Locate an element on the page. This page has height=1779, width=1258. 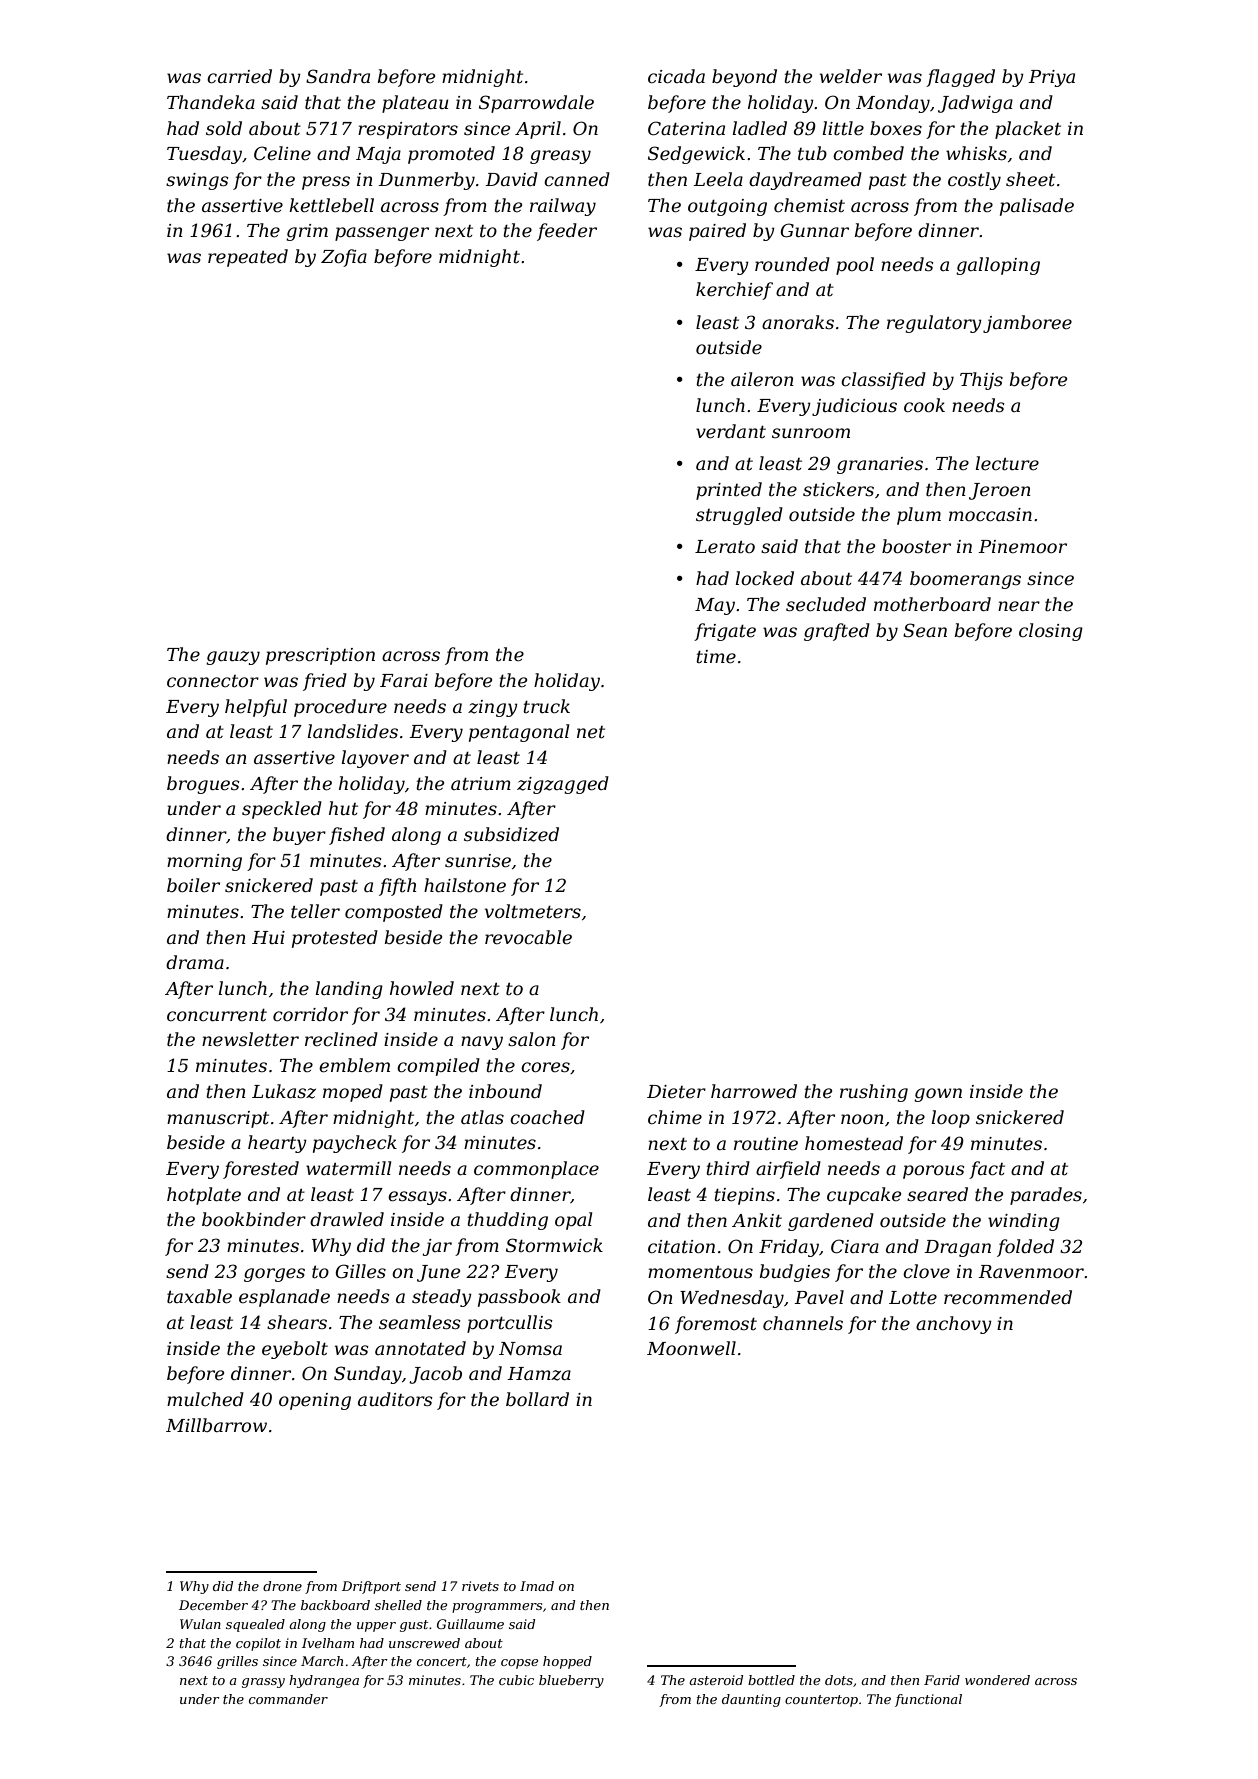
net is located at coordinates (591, 732).
